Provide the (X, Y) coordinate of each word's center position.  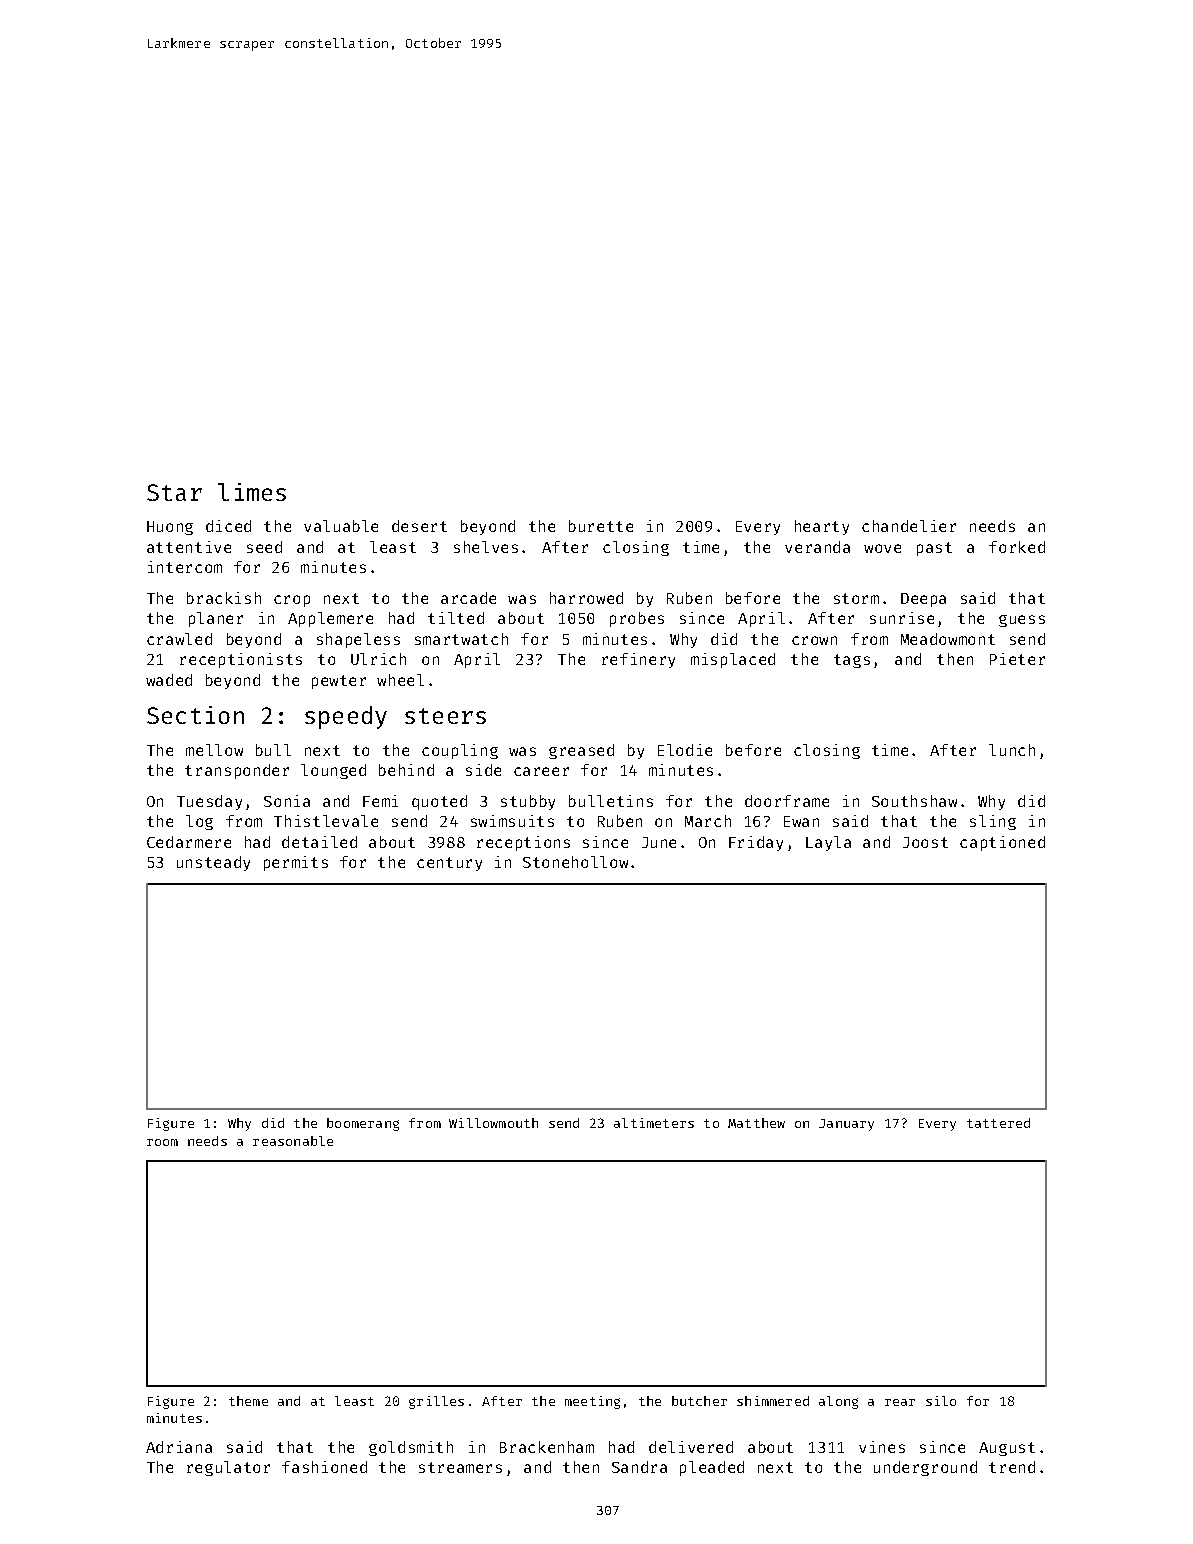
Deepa (923, 600)
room (162, 1142)
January (846, 1125)
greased (581, 751)
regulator (228, 1468)
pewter (339, 682)
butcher (699, 1401)
